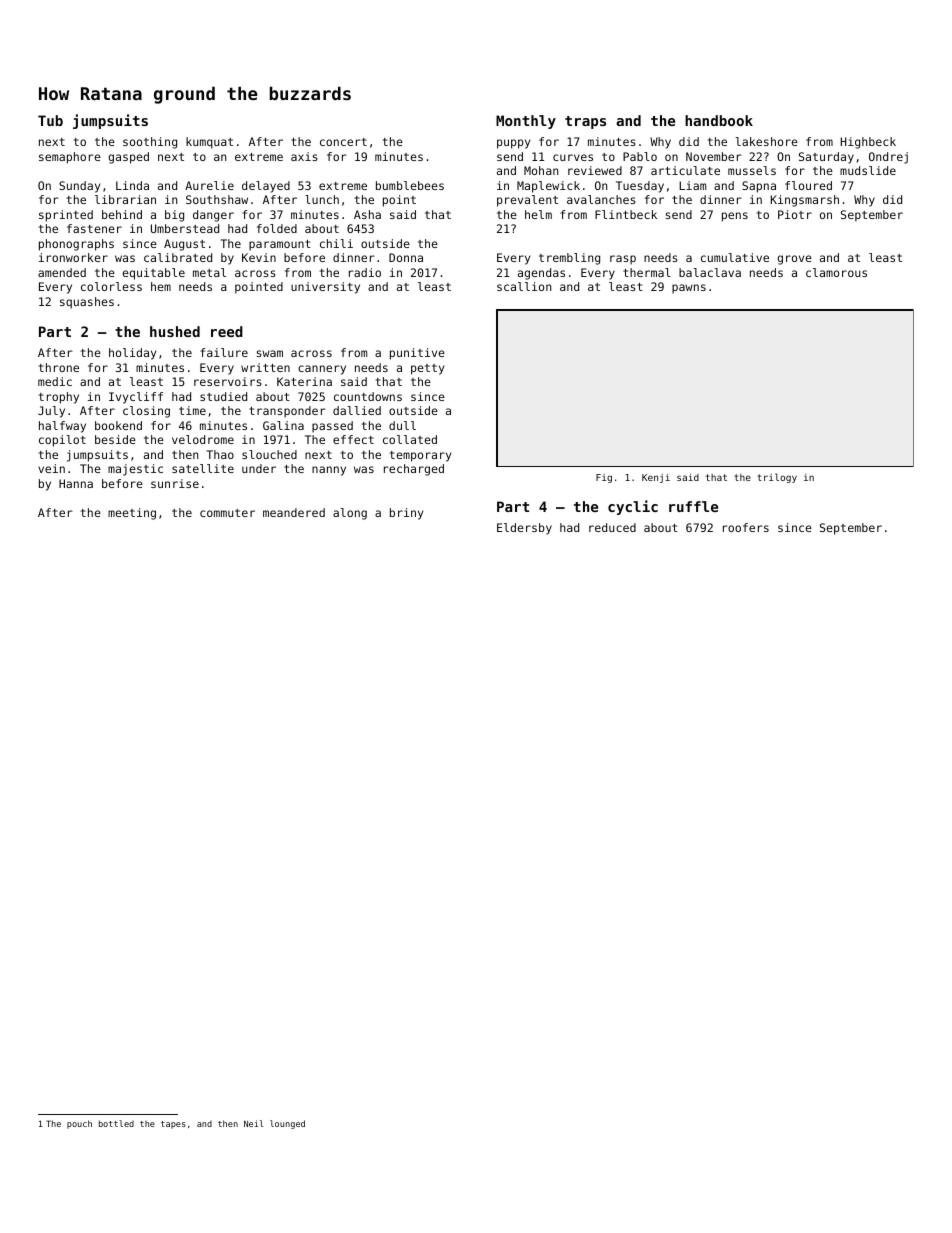 Image resolution: width=952 pixels, height=1233 pixels. Describe the element at coordinates (585, 122) in the screenshot. I see `traps` at that location.
